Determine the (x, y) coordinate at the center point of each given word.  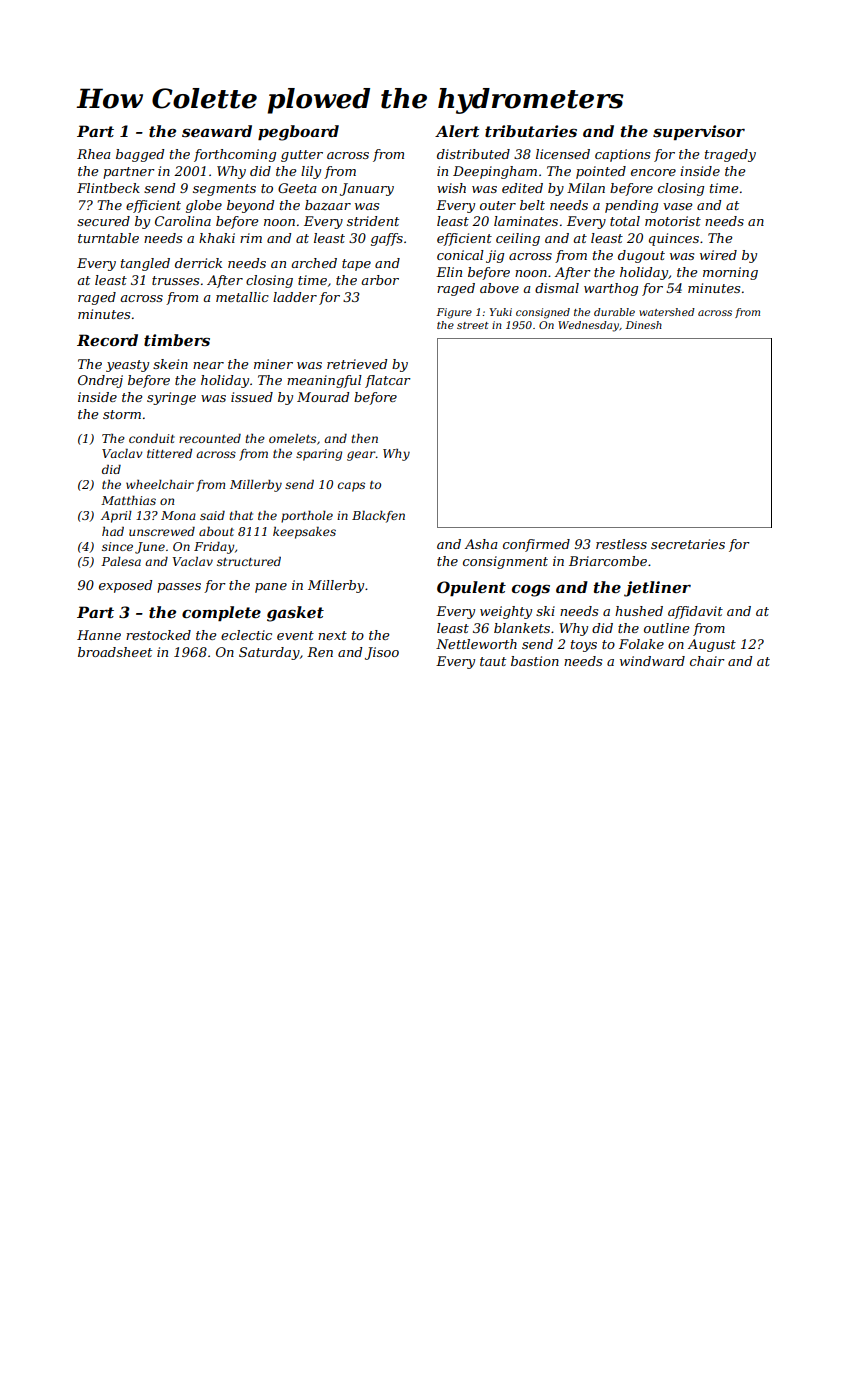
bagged (140, 155)
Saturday (269, 653)
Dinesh (643, 325)
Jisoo (382, 653)
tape (356, 265)
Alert (457, 131)
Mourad (323, 397)
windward (652, 661)
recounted (210, 438)
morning (730, 273)
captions (622, 155)
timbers (177, 340)
